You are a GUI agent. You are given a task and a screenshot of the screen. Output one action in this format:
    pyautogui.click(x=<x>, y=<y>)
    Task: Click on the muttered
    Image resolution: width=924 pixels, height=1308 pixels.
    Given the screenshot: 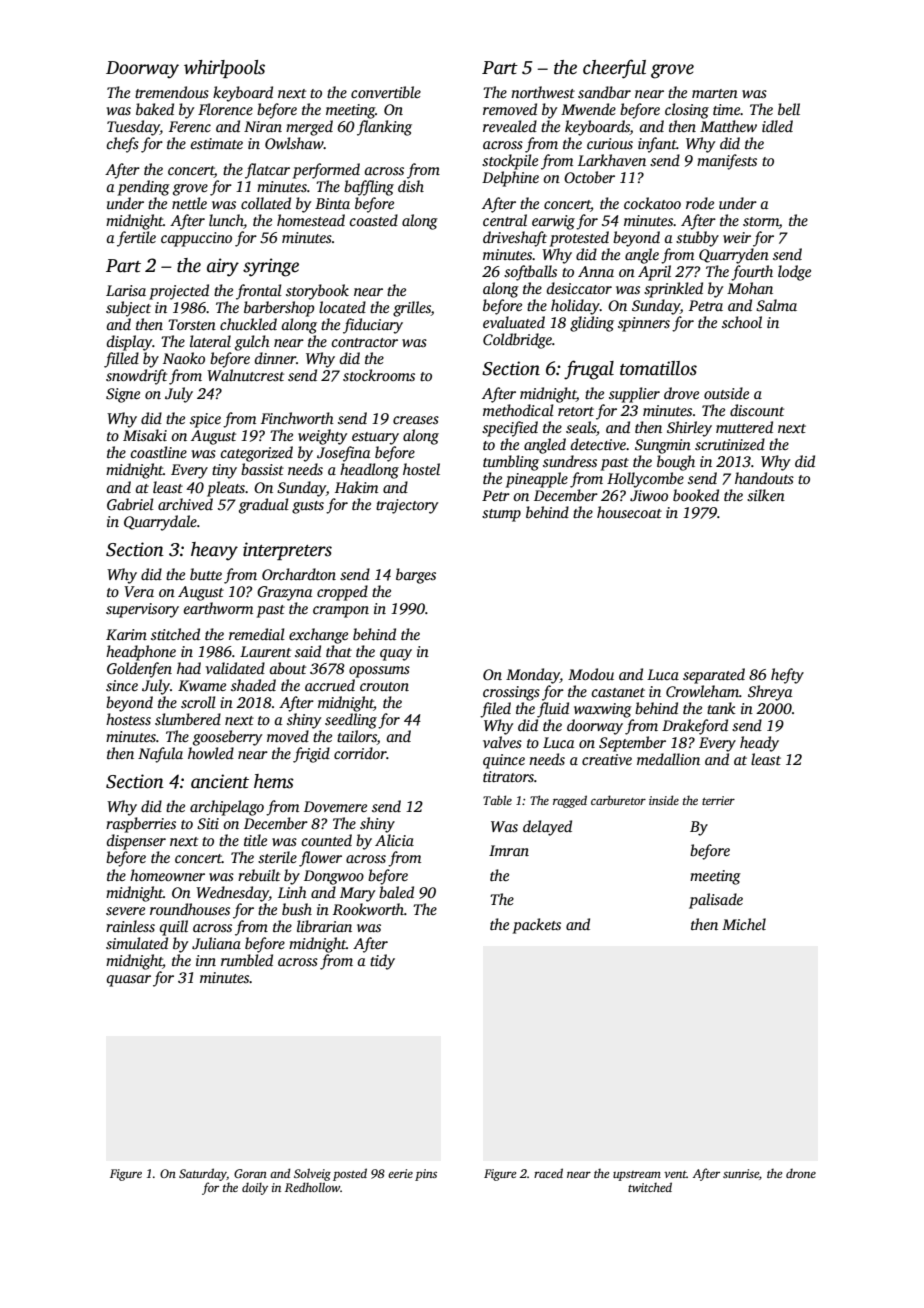 What is the action you would take?
    pyautogui.click(x=744, y=427)
